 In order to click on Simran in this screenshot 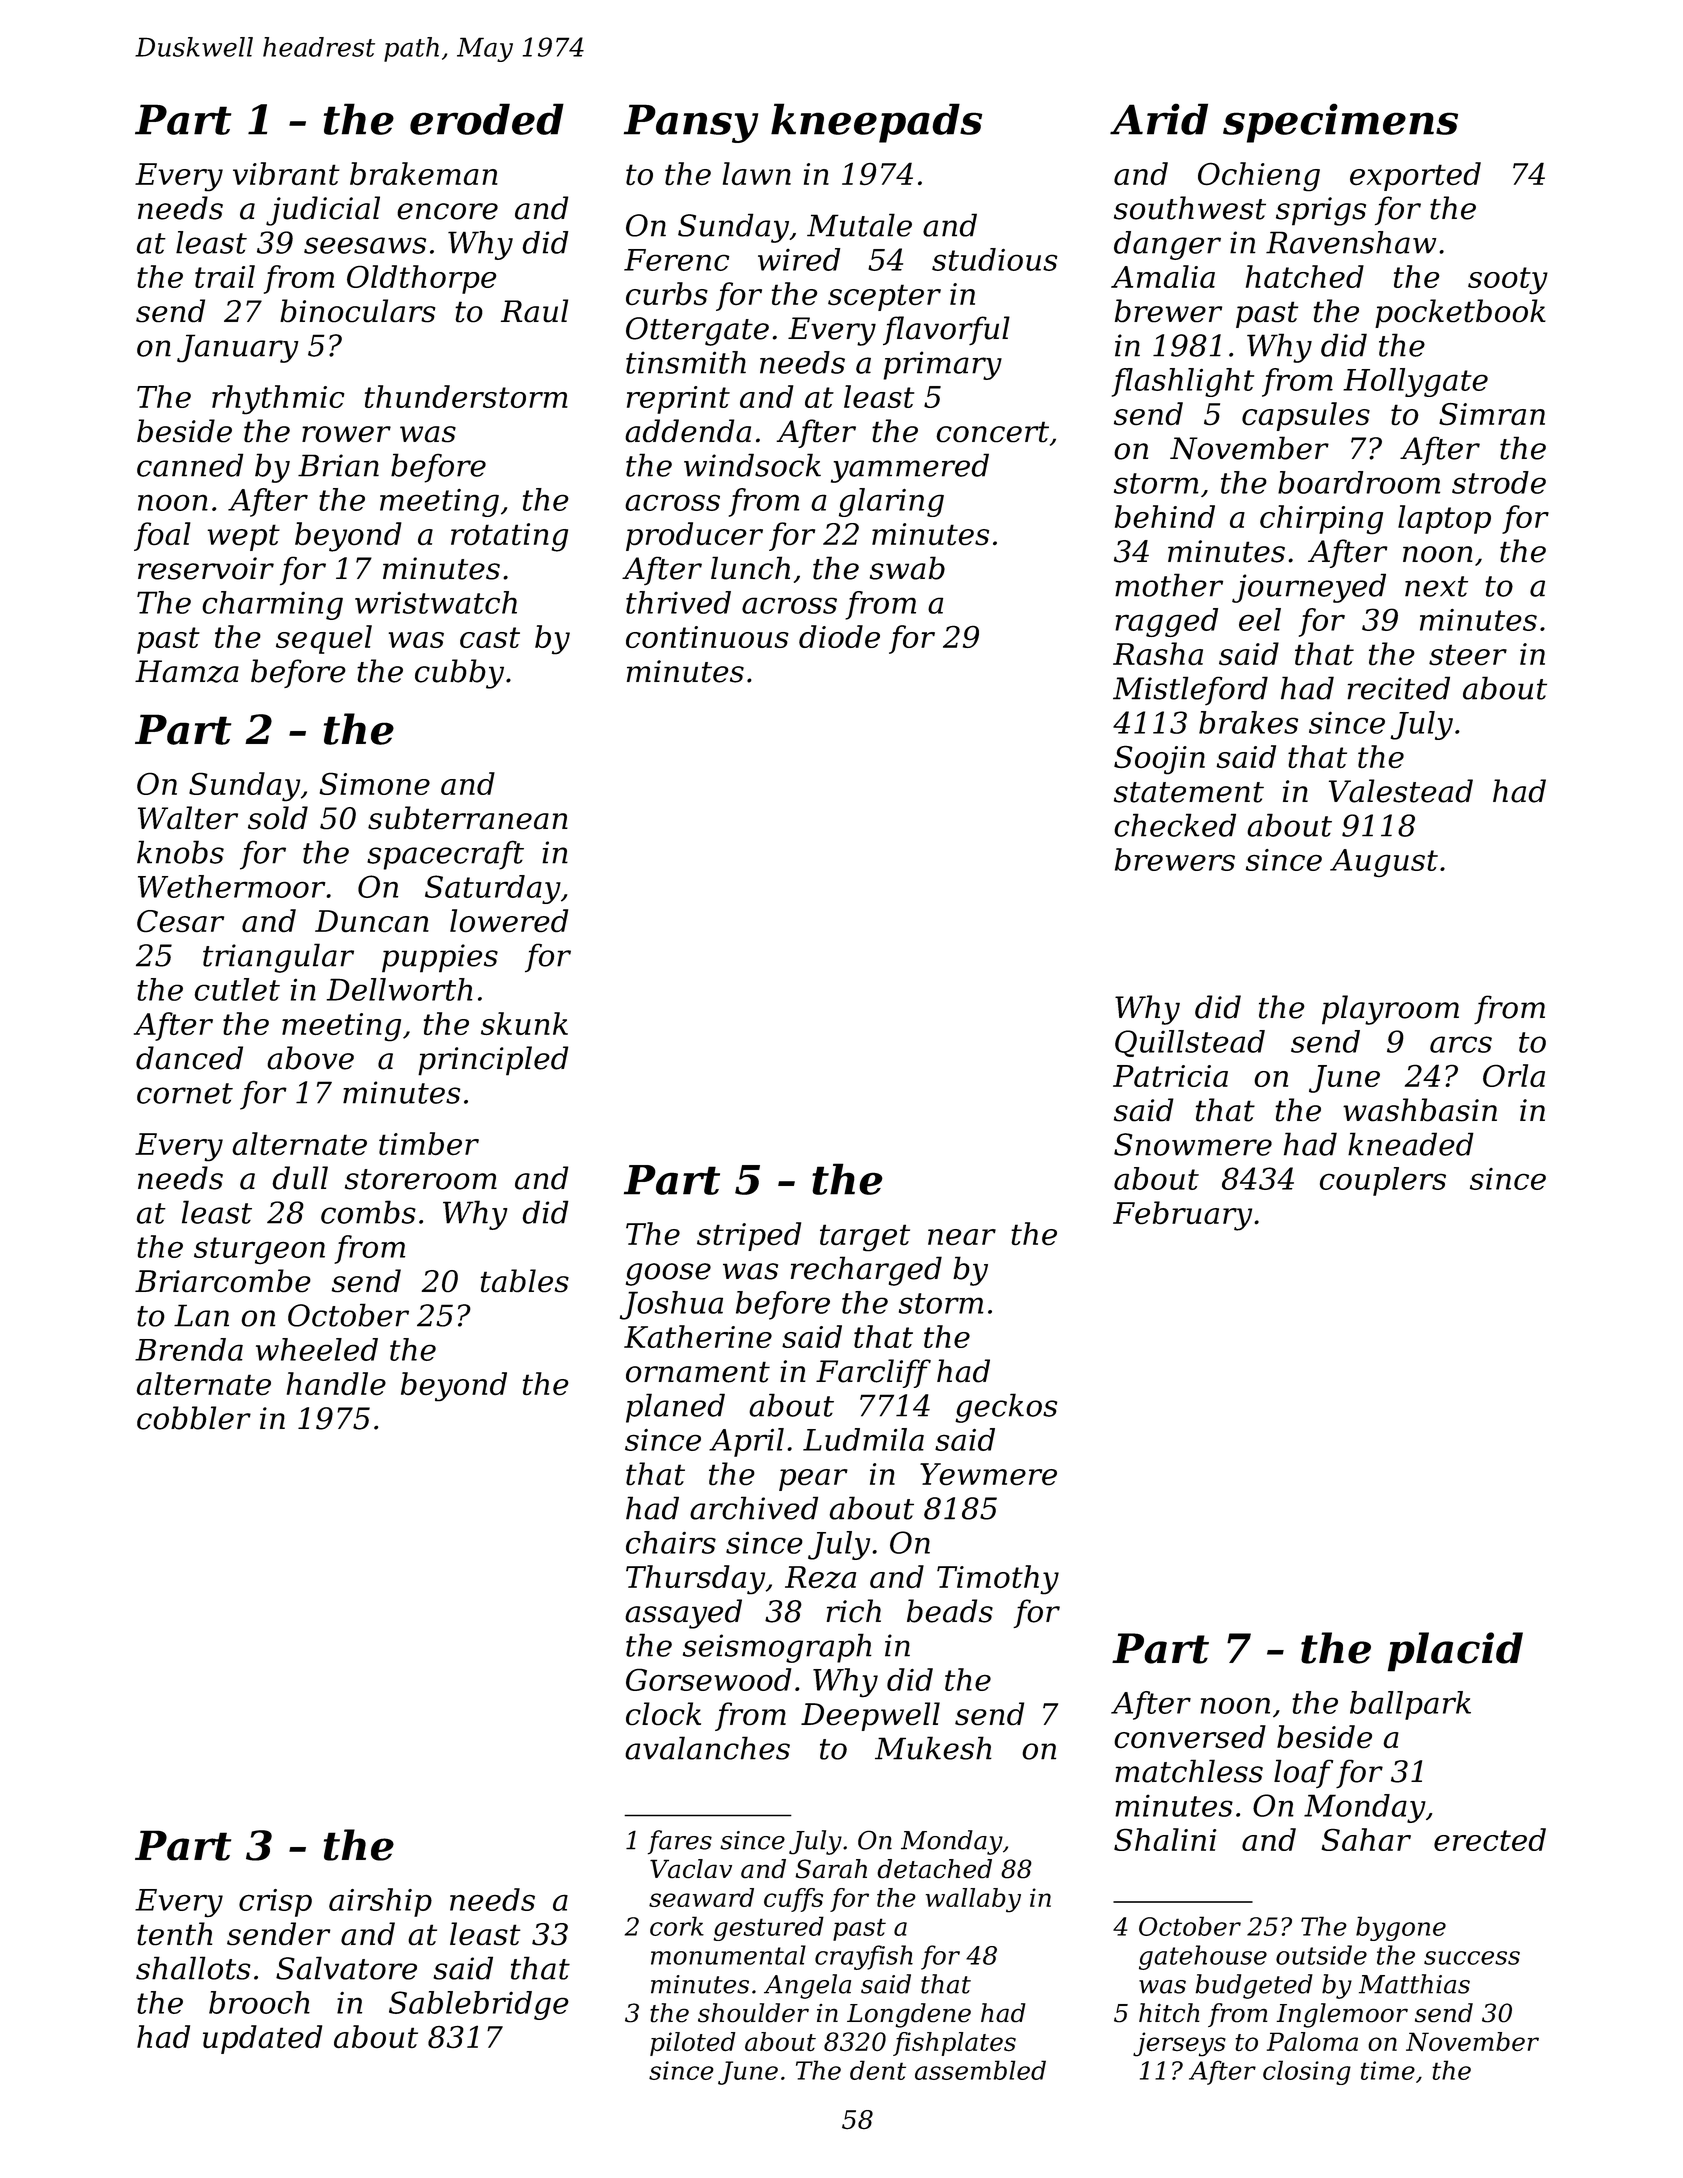, I will do `click(1492, 414)`.
